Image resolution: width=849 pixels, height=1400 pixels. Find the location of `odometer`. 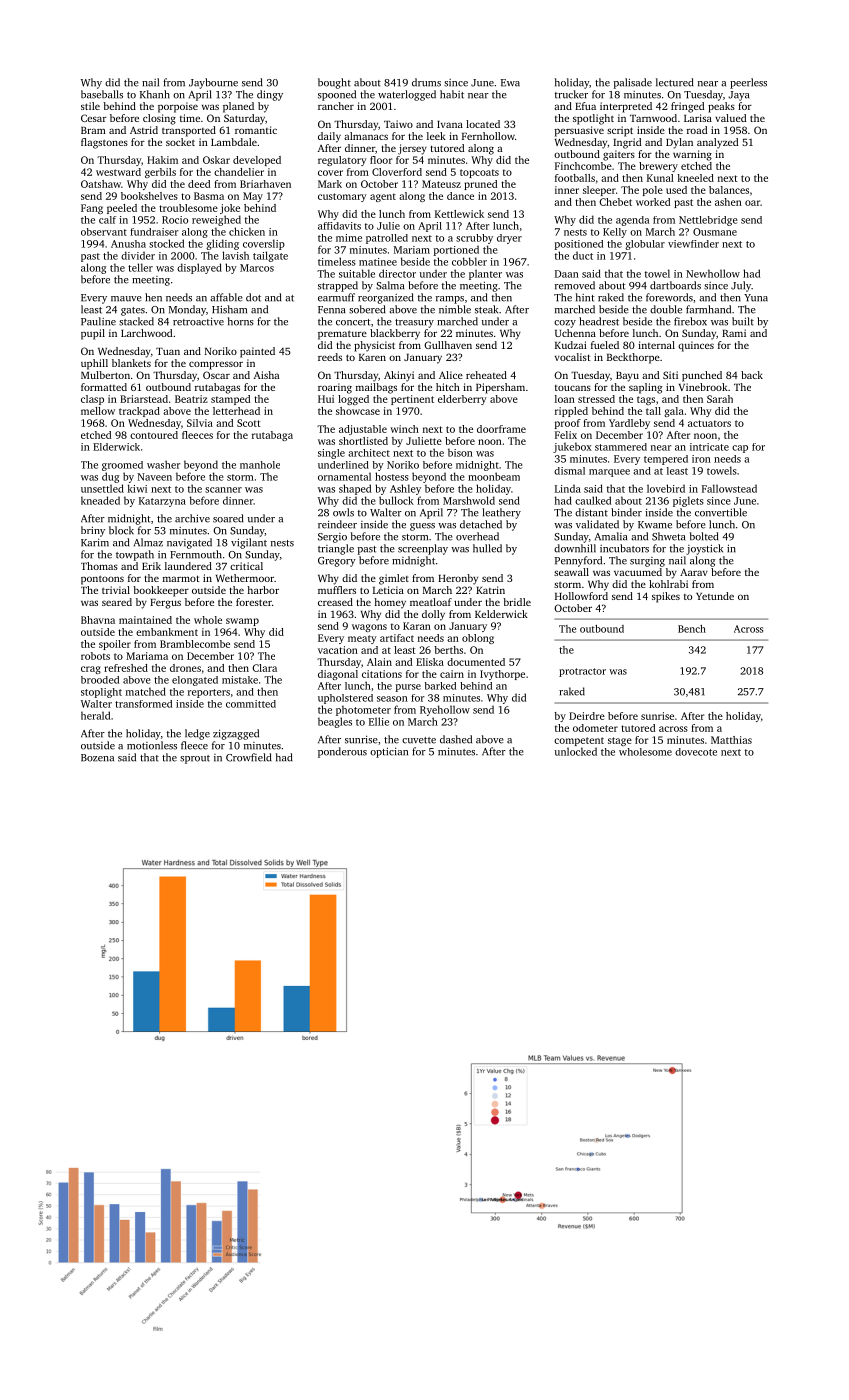

odometer is located at coordinates (595, 728).
